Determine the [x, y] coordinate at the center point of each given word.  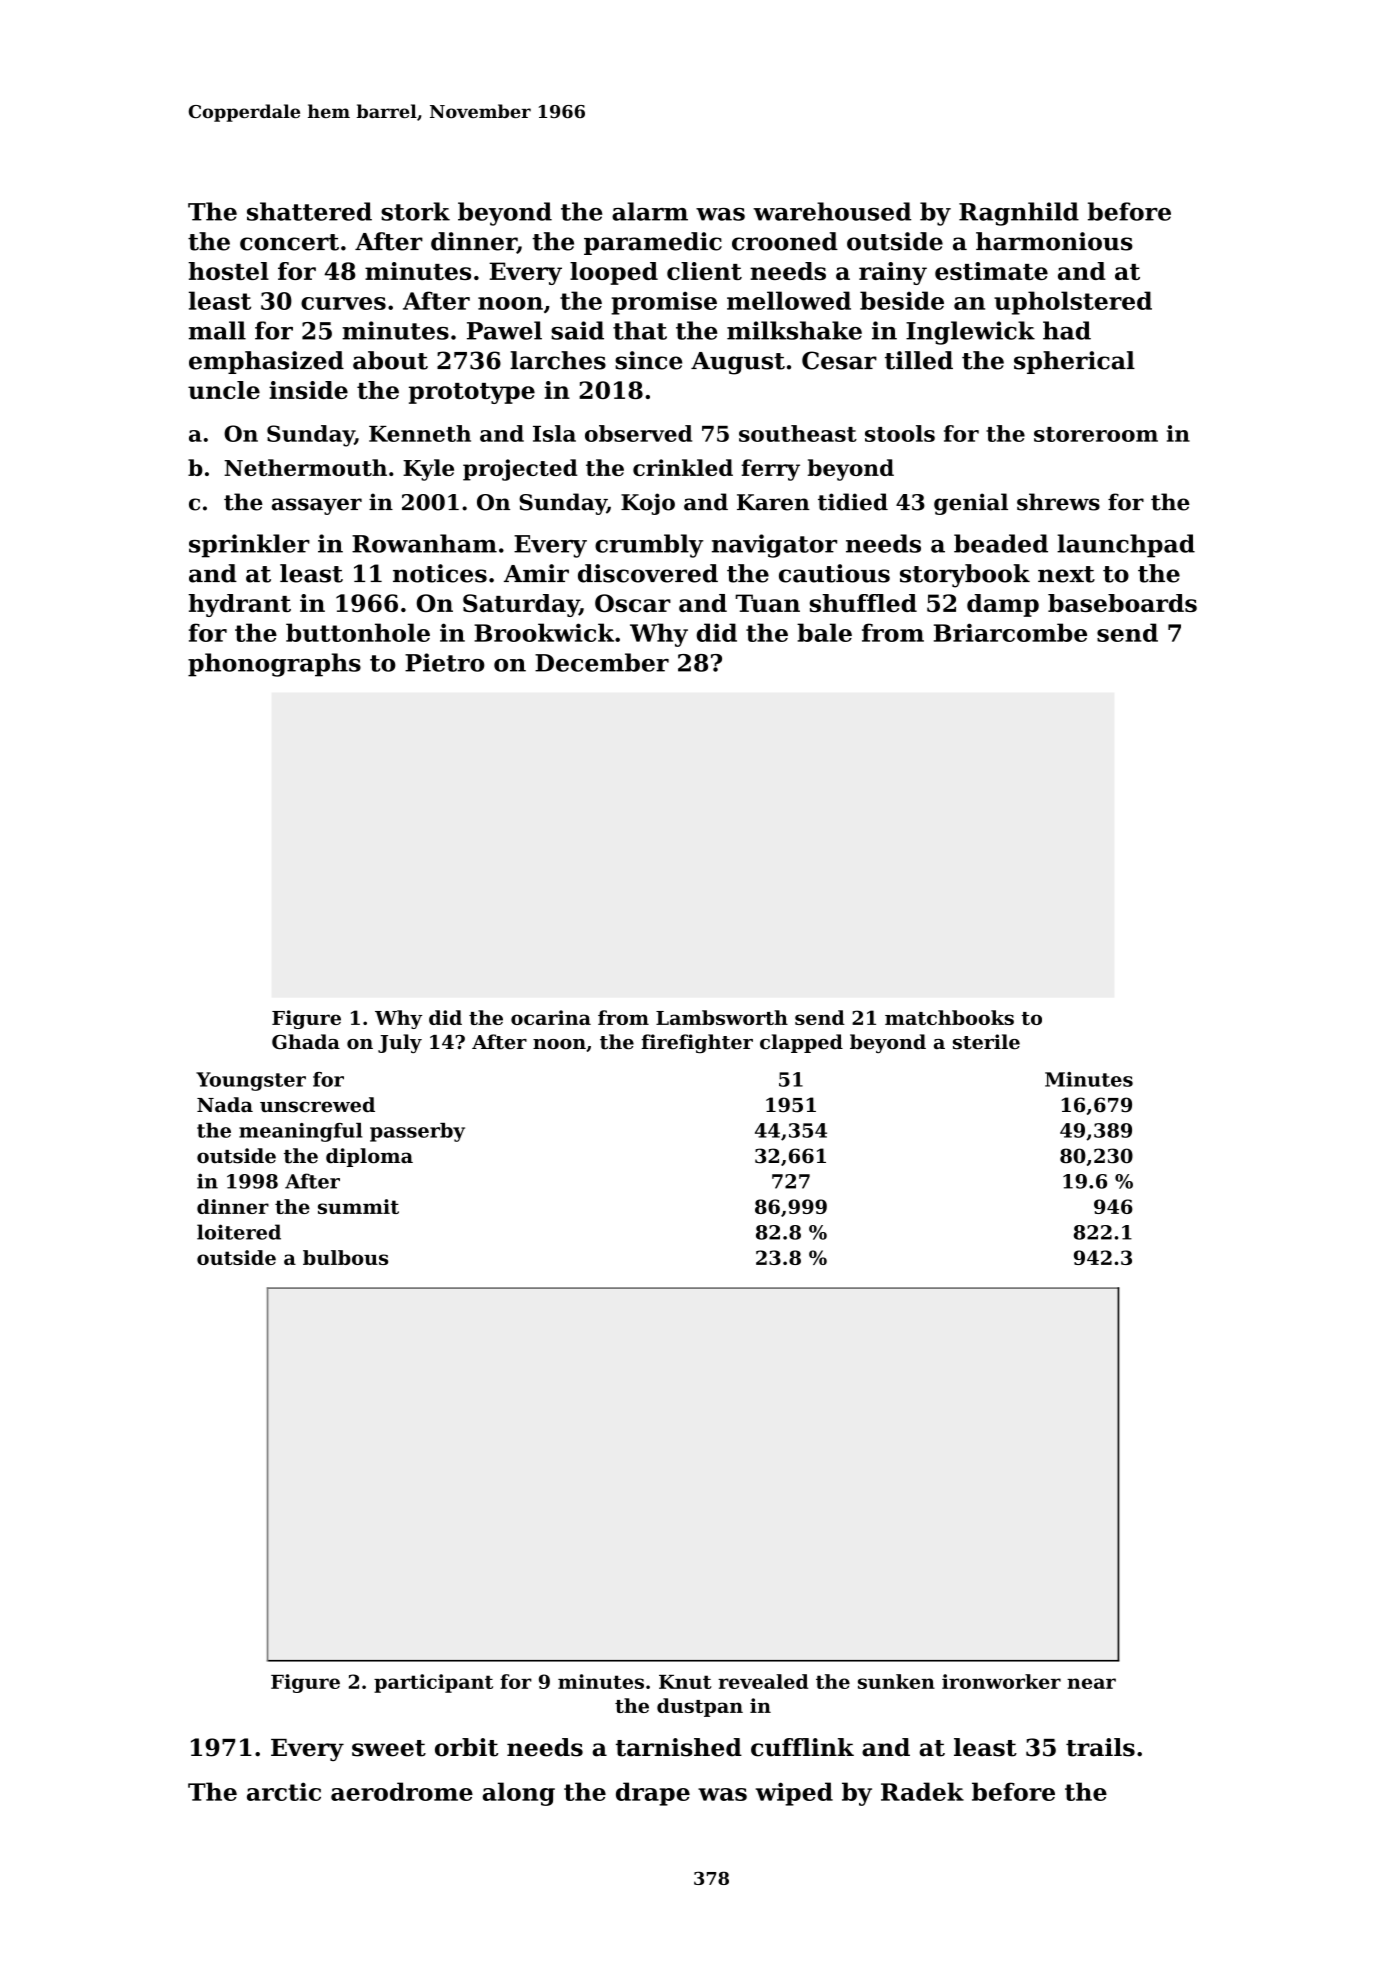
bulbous [345, 1257]
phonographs [274, 665]
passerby [417, 1132]
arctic [284, 1791]
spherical [1074, 362]
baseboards [1122, 603]
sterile [986, 1042]
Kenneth [420, 433]
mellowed [789, 300]
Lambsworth [722, 1017]
